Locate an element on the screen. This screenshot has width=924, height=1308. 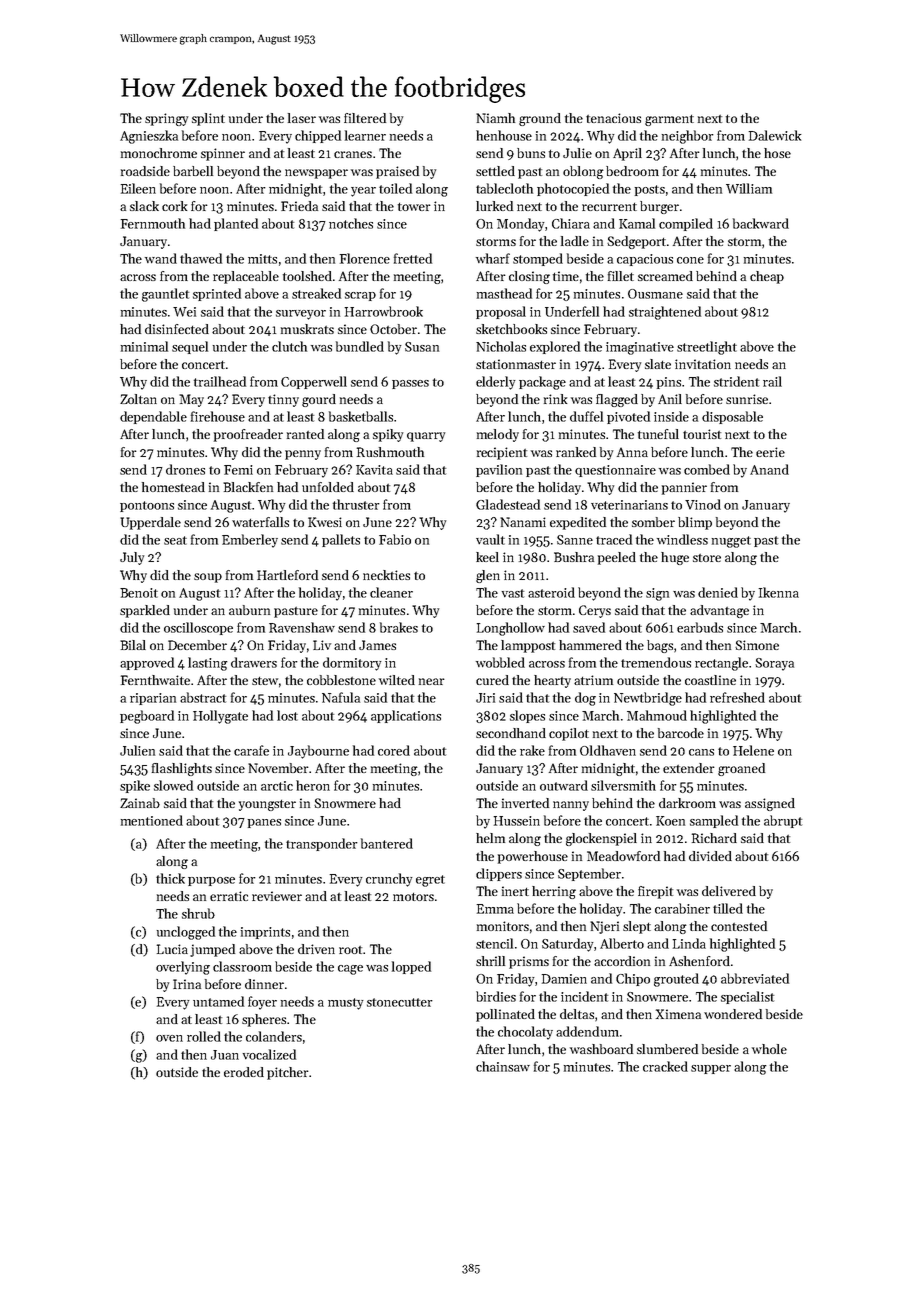
cored is located at coordinates (394, 750).
